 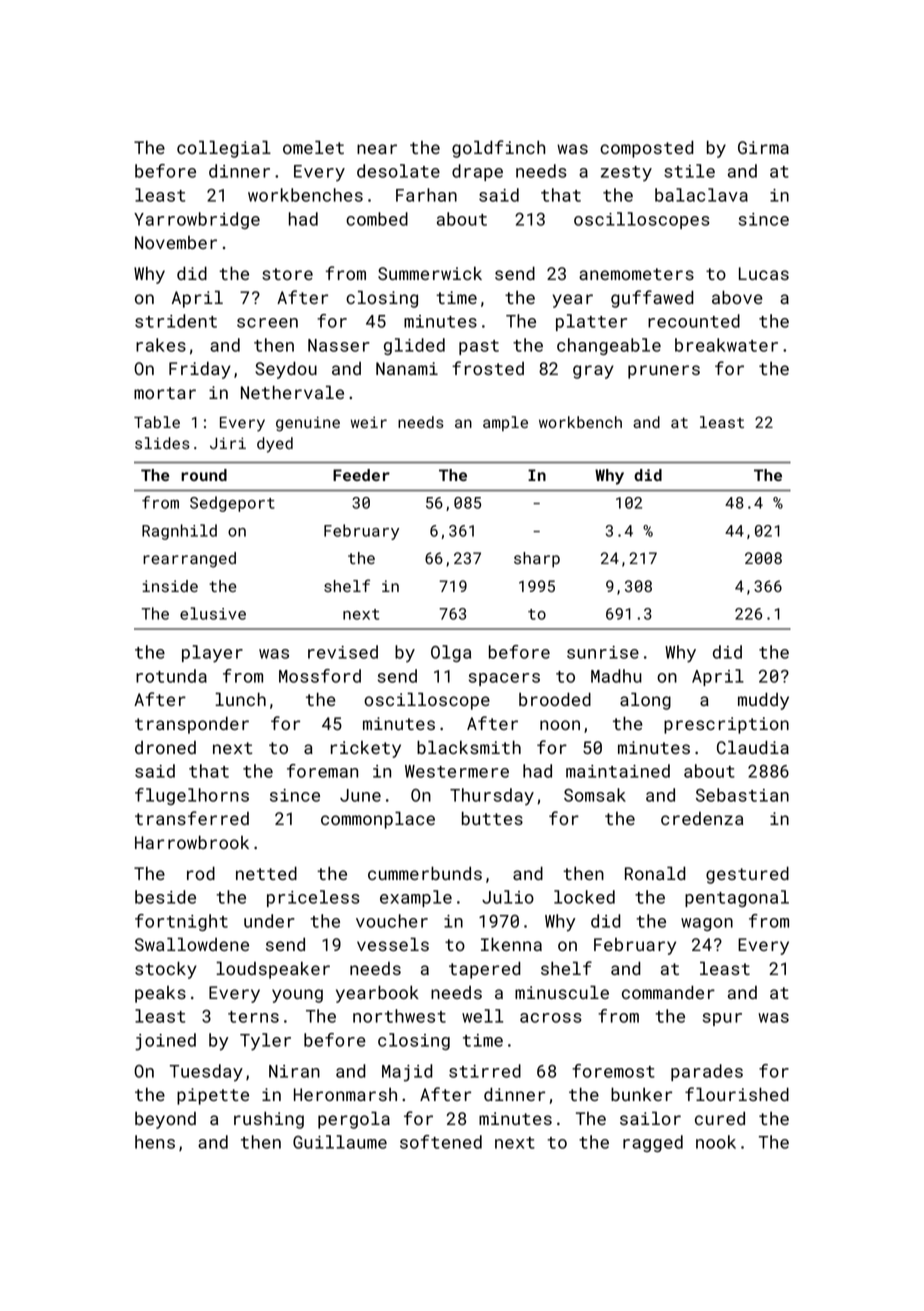 What do you see at coordinates (722, 1019) in the page?
I see `spur` at bounding box center [722, 1019].
